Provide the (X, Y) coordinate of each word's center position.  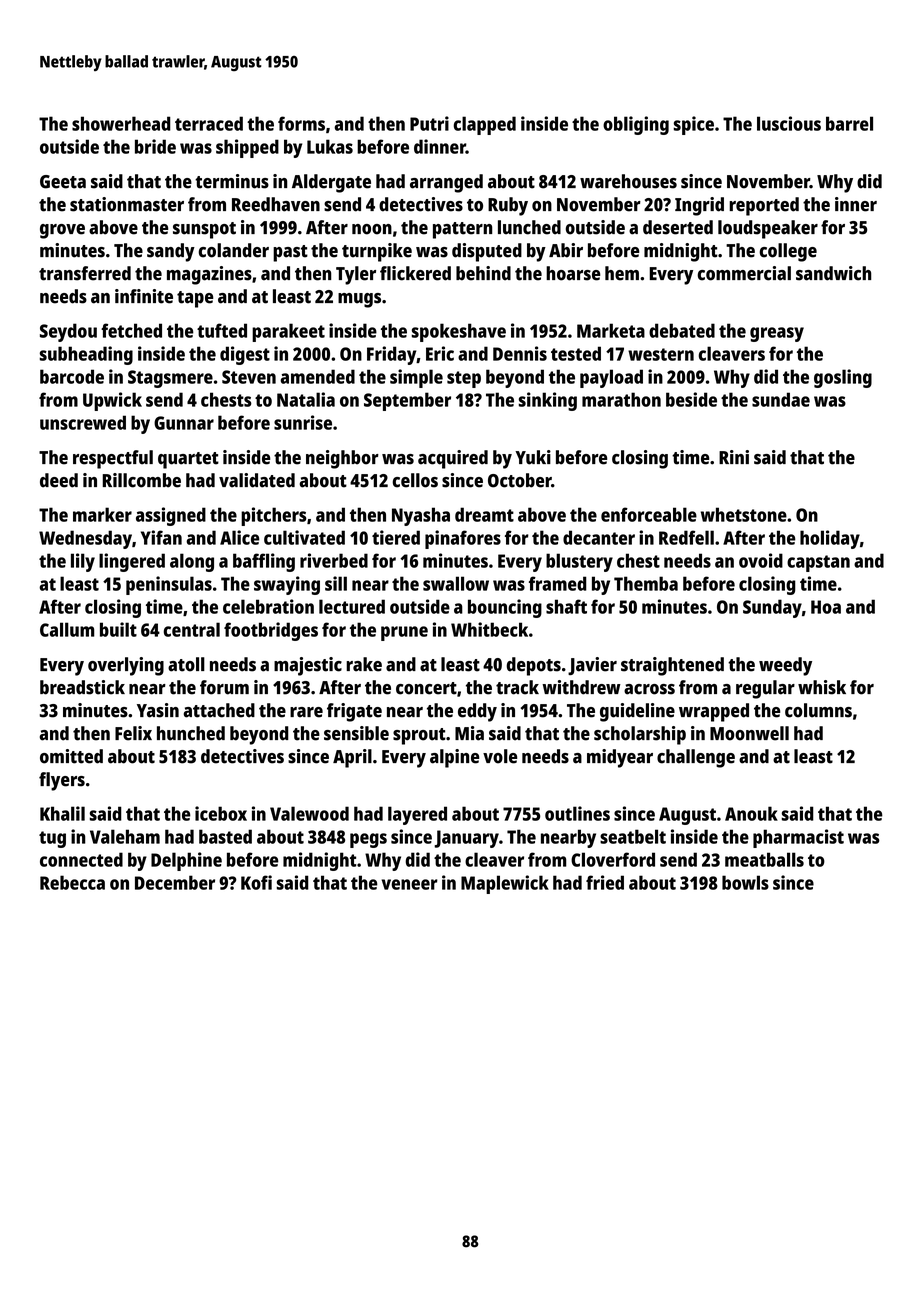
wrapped (714, 712)
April (352, 758)
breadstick (82, 687)
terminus (232, 181)
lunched (529, 227)
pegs (368, 840)
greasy (777, 334)
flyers (62, 781)
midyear (620, 758)
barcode (72, 376)
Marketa (611, 330)
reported (764, 206)
